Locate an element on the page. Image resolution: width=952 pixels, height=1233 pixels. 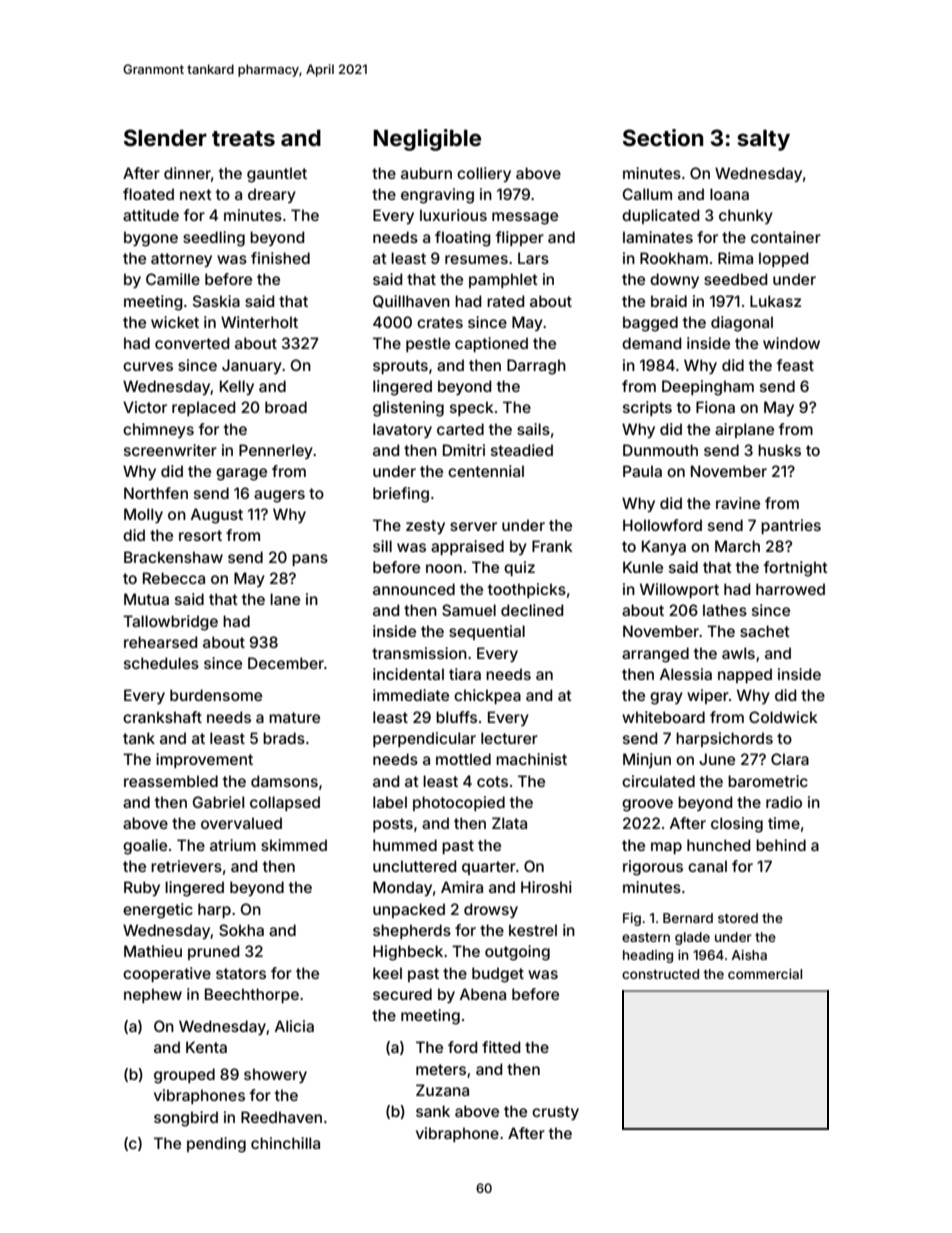
Slender is located at coordinates (165, 138).
